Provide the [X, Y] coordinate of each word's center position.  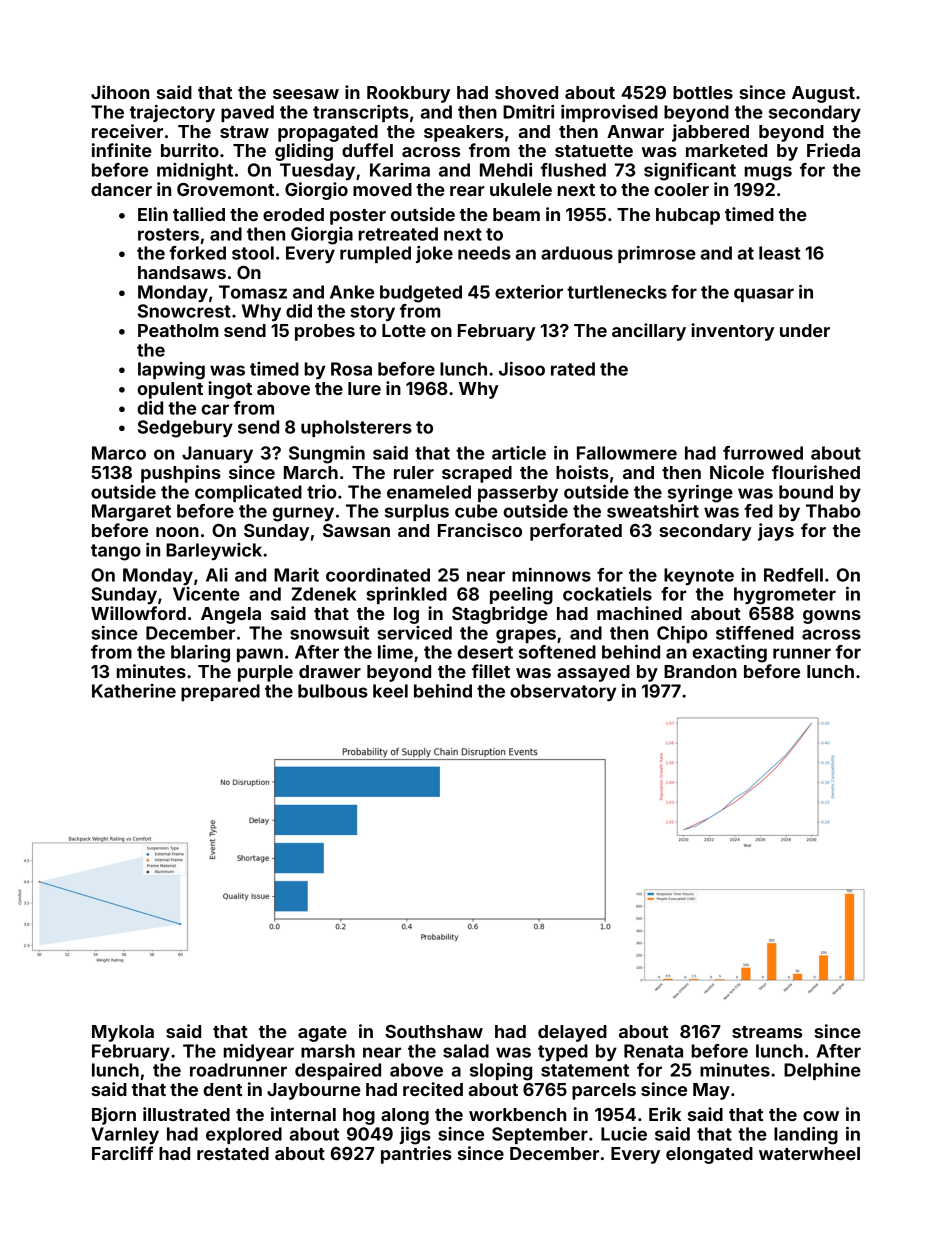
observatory [563, 692]
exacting [729, 654]
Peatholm [178, 330]
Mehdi [506, 170]
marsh [328, 1051]
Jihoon [120, 92]
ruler [414, 472]
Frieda [833, 150]
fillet [491, 671]
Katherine [134, 691]
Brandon [700, 671]
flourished [816, 472]
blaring [200, 654]
